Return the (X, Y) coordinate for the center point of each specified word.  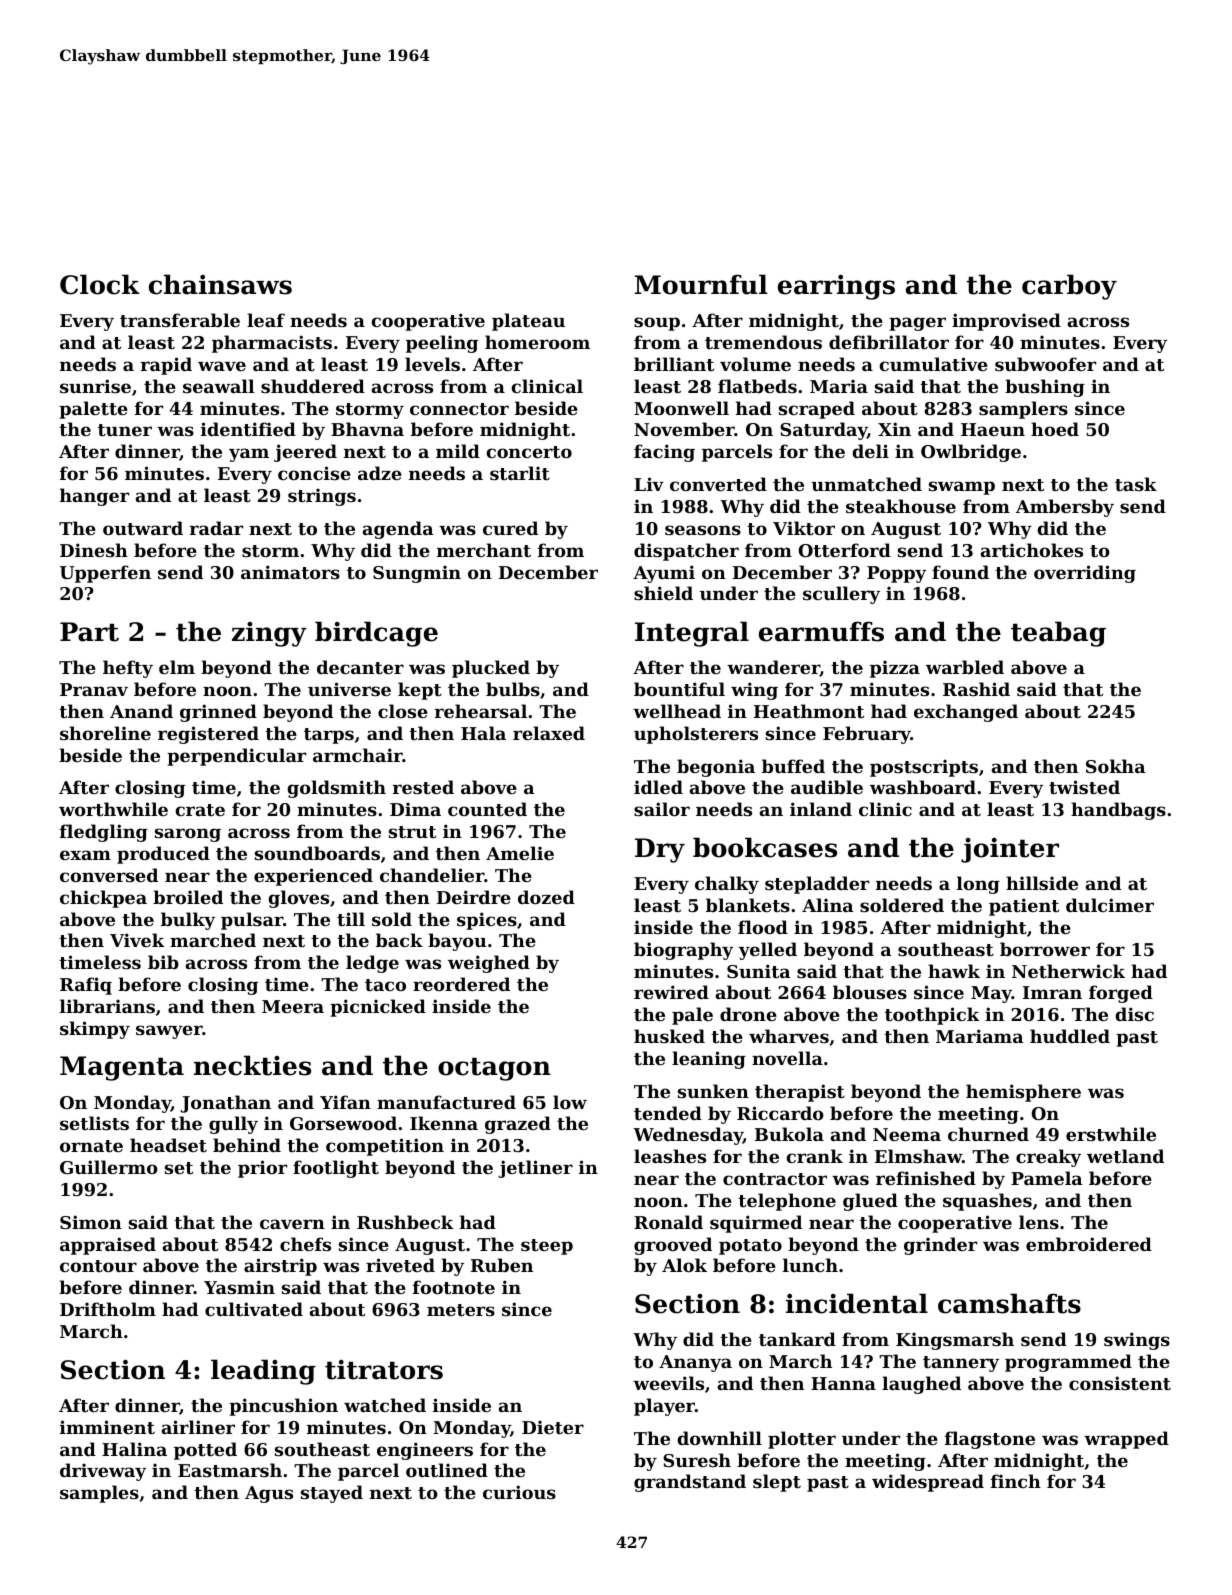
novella (787, 1058)
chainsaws (220, 284)
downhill (719, 1438)
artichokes (1032, 550)
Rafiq (86, 986)
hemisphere (1023, 1093)
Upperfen (105, 574)
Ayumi (664, 574)
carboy (1069, 287)
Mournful (701, 284)
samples (99, 1494)
